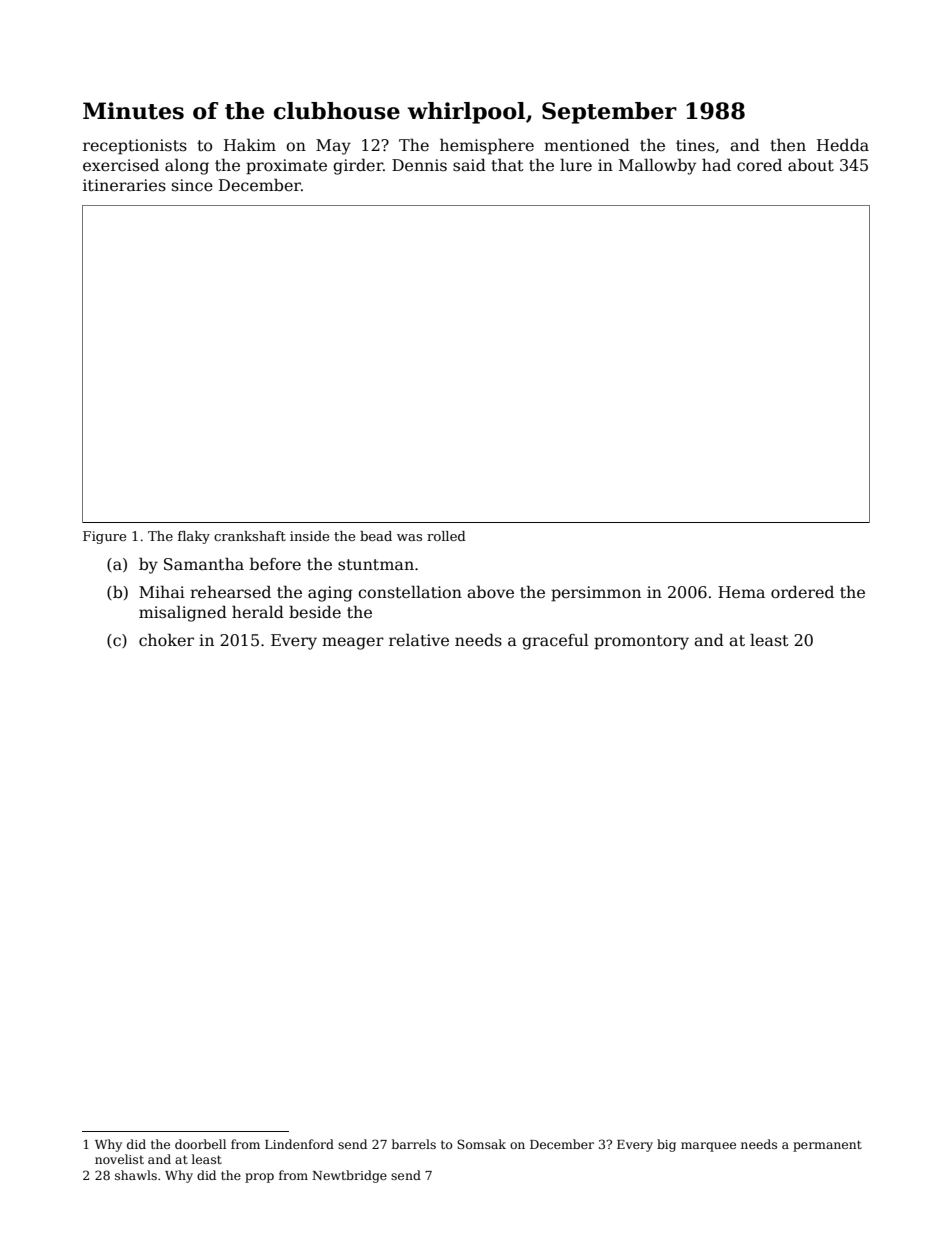 The height and width of the document is (1233, 952). What do you see at coordinates (487, 146) in the document?
I see `hemisphere` at bounding box center [487, 146].
